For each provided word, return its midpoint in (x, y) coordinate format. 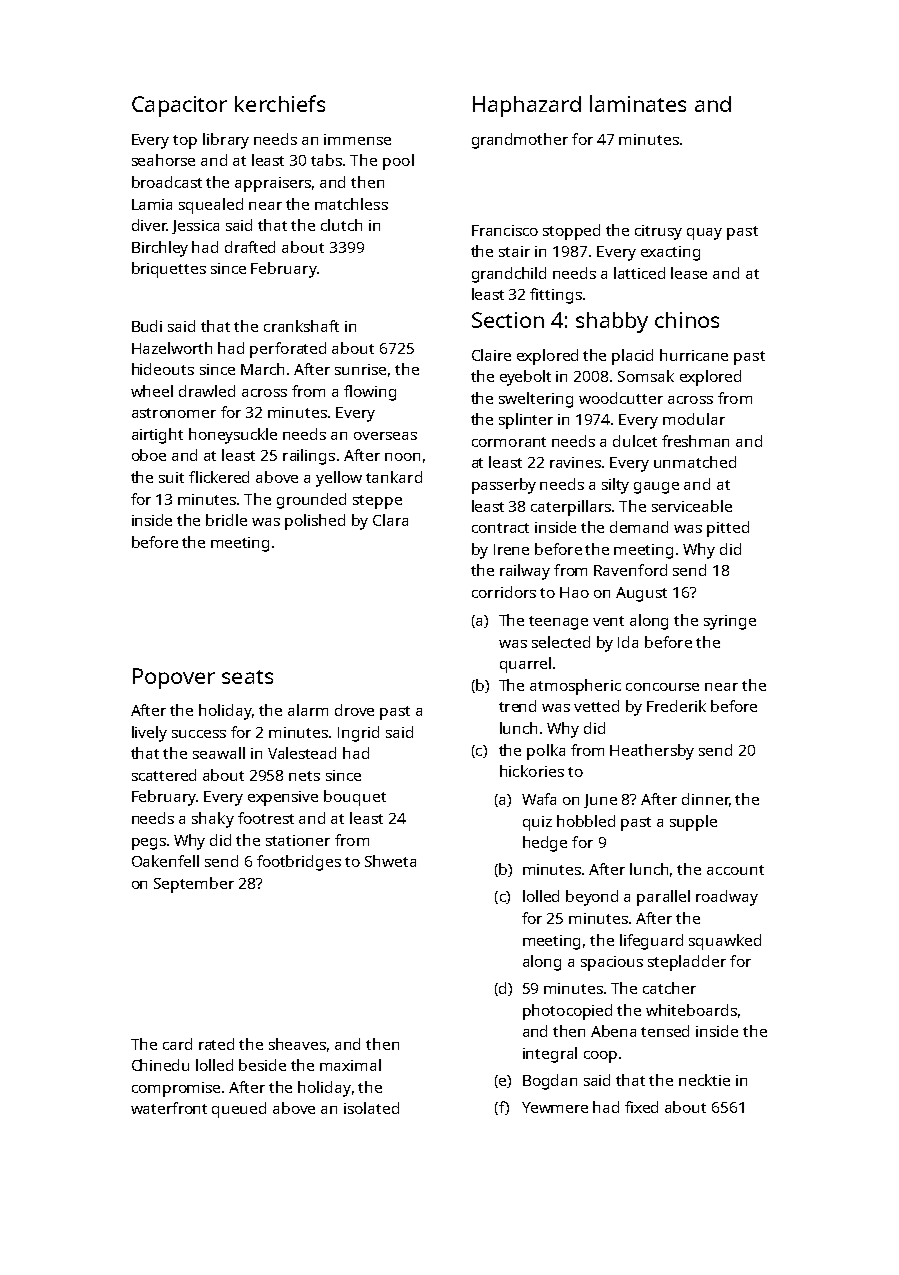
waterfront (169, 1108)
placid (632, 357)
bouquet (355, 798)
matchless (351, 204)
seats (247, 677)
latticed (639, 273)
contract (500, 528)
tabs (326, 160)
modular (694, 419)
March (262, 369)
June (600, 801)
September (194, 885)
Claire (491, 355)
